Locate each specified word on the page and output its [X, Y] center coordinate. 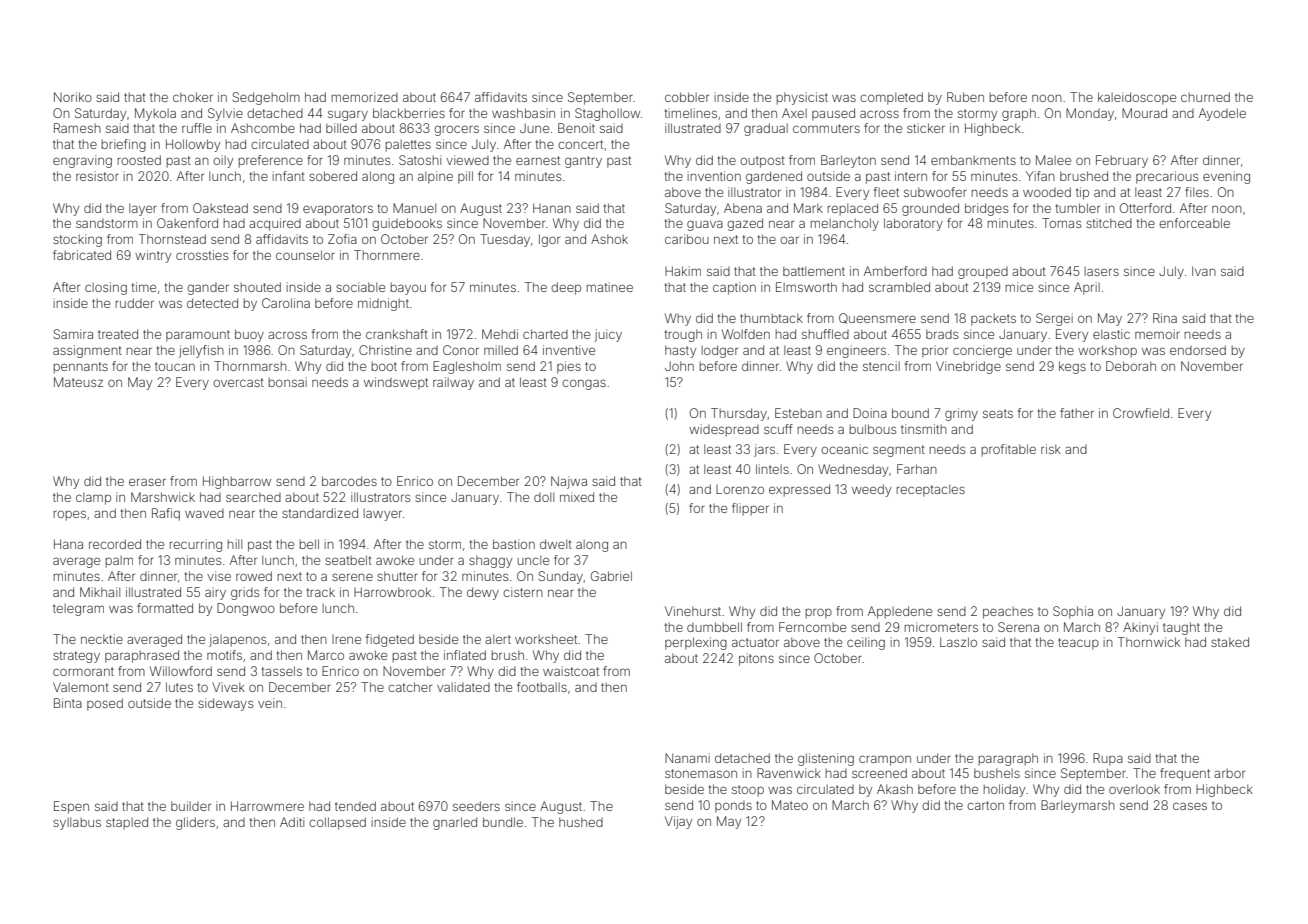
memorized [365, 97]
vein [270, 703]
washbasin [523, 113]
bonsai [288, 382]
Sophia [1073, 612]
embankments [973, 160]
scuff [778, 429]
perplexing [696, 643]
